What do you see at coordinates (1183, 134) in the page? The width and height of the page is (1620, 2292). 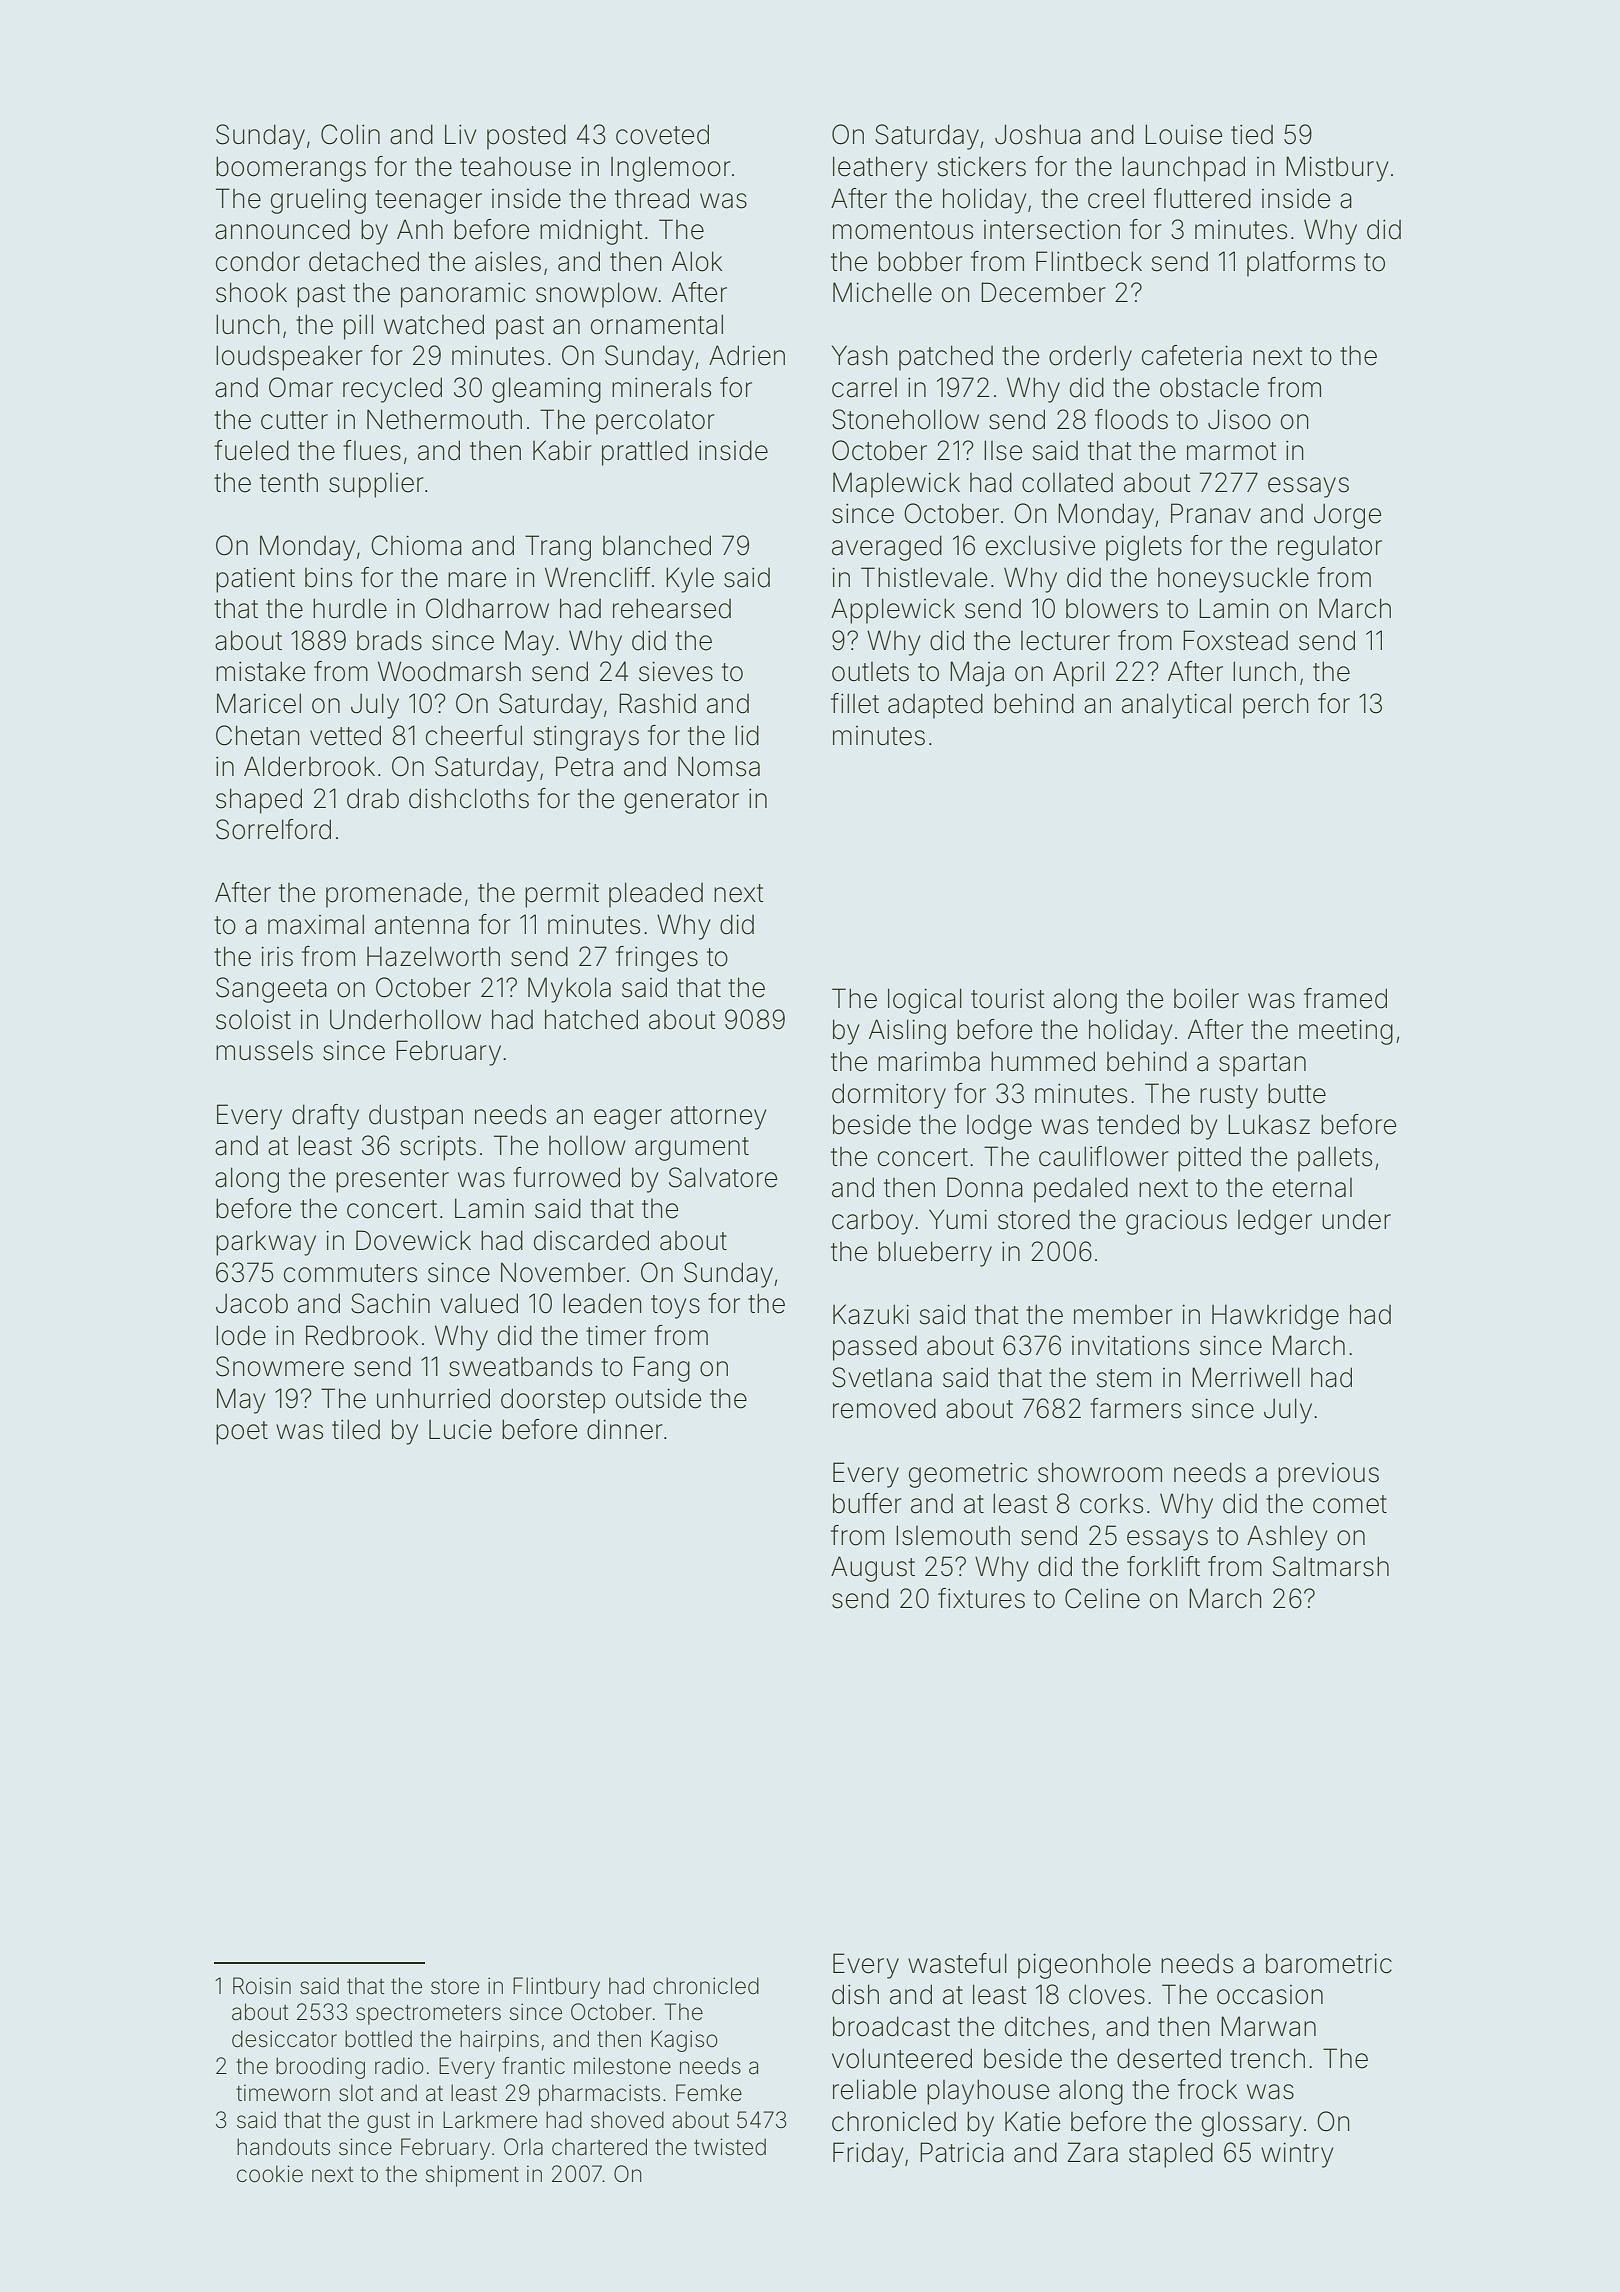 I see `Louise` at bounding box center [1183, 134].
